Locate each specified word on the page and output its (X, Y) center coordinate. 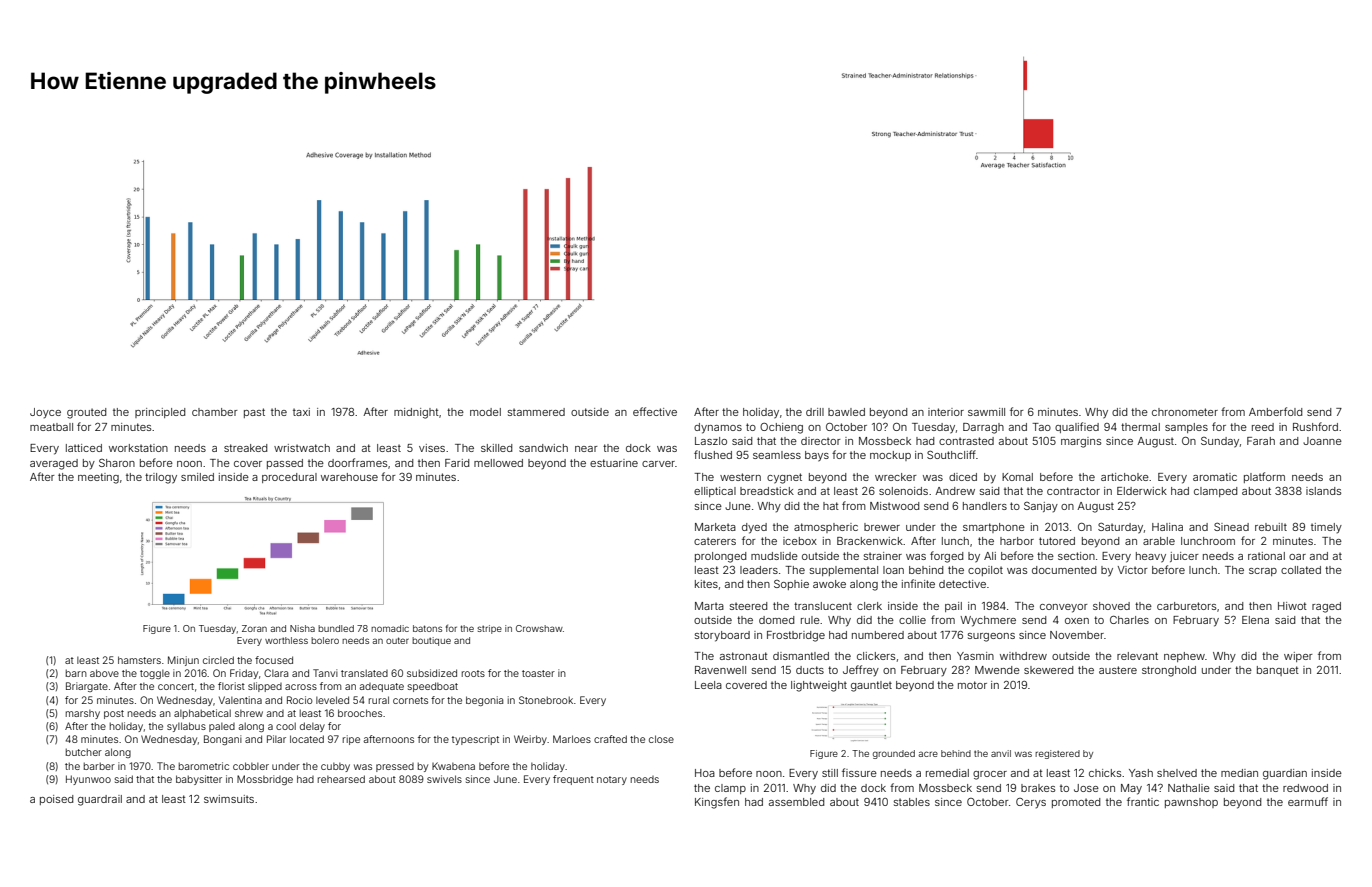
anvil (1001, 753)
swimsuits (229, 799)
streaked (245, 448)
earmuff (1308, 801)
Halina (1167, 527)
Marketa (715, 527)
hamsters (139, 660)
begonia (484, 701)
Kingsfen (717, 803)
